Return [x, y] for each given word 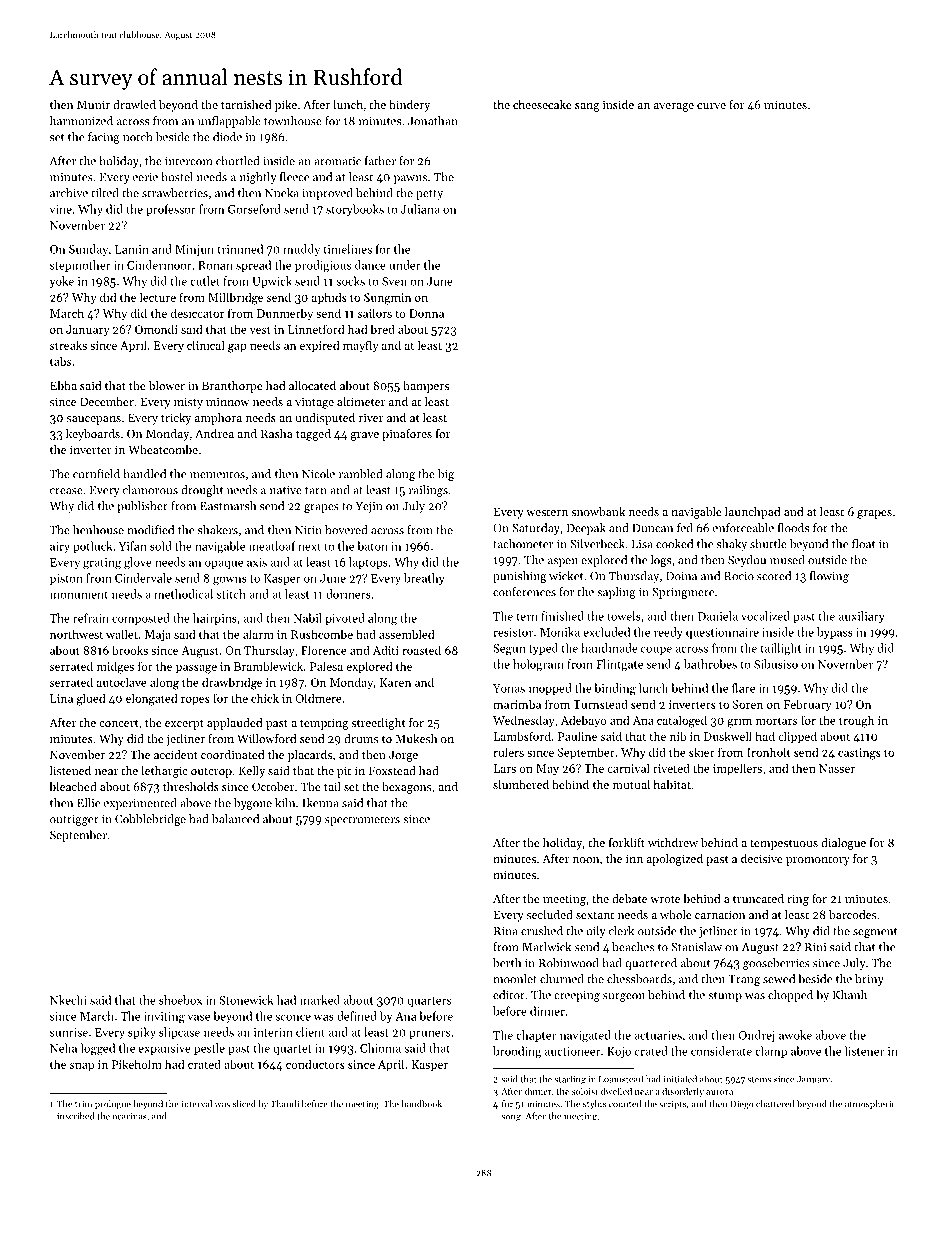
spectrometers [362, 821]
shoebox [180, 1000]
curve [711, 106]
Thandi [284, 1104]
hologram [538, 665]
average [674, 107]
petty [429, 195]
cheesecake [542, 104]
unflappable [229, 122]
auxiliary [862, 617]
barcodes [852, 914]
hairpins [215, 619]
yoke [62, 282]
